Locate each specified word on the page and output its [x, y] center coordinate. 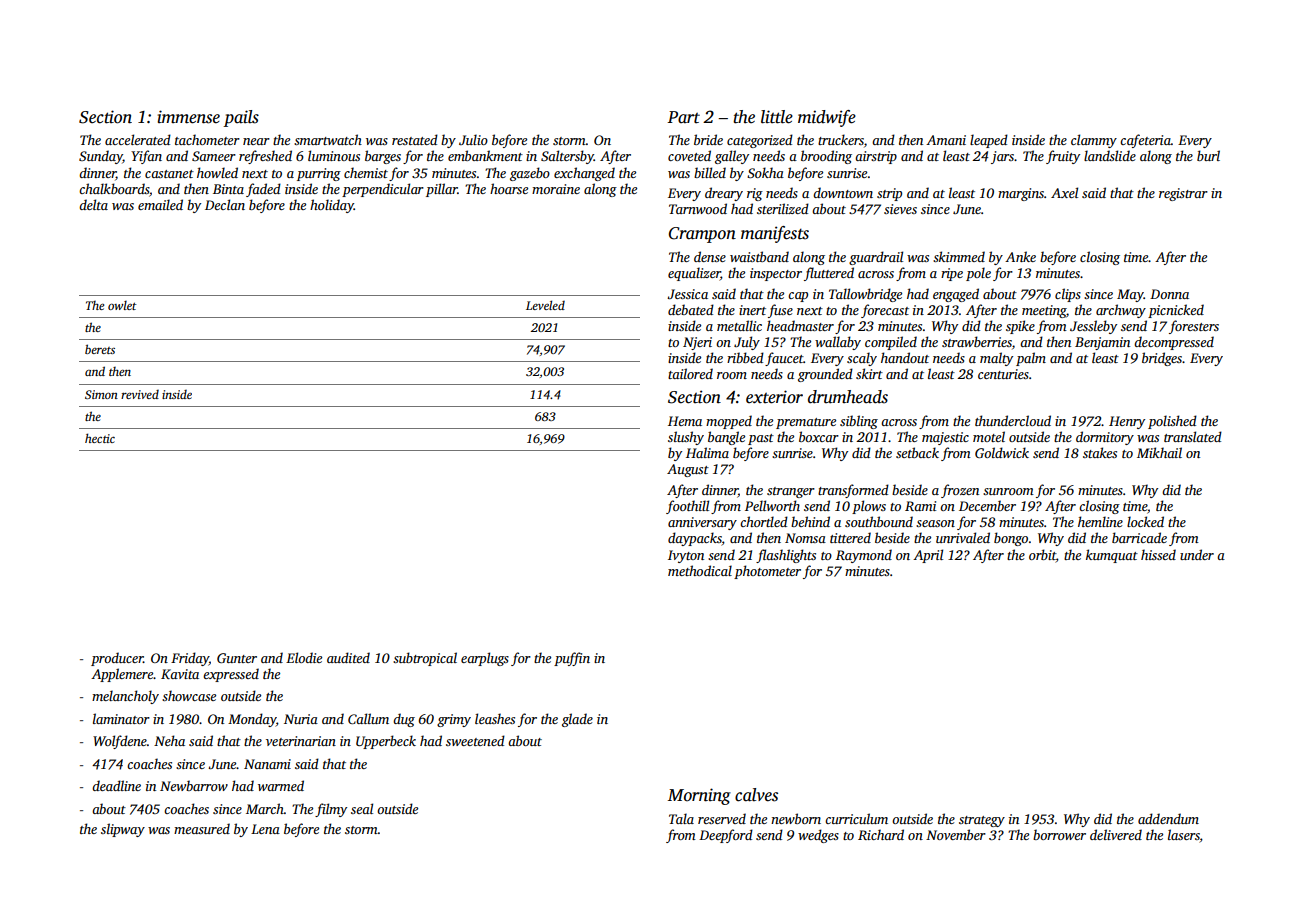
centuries [1003, 374]
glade [577, 720]
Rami [920, 506]
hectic [100, 438]
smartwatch [328, 139]
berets [100, 349]
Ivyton [686, 556]
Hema [685, 421]
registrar [1183, 194]
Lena [265, 829]
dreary [724, 194]
